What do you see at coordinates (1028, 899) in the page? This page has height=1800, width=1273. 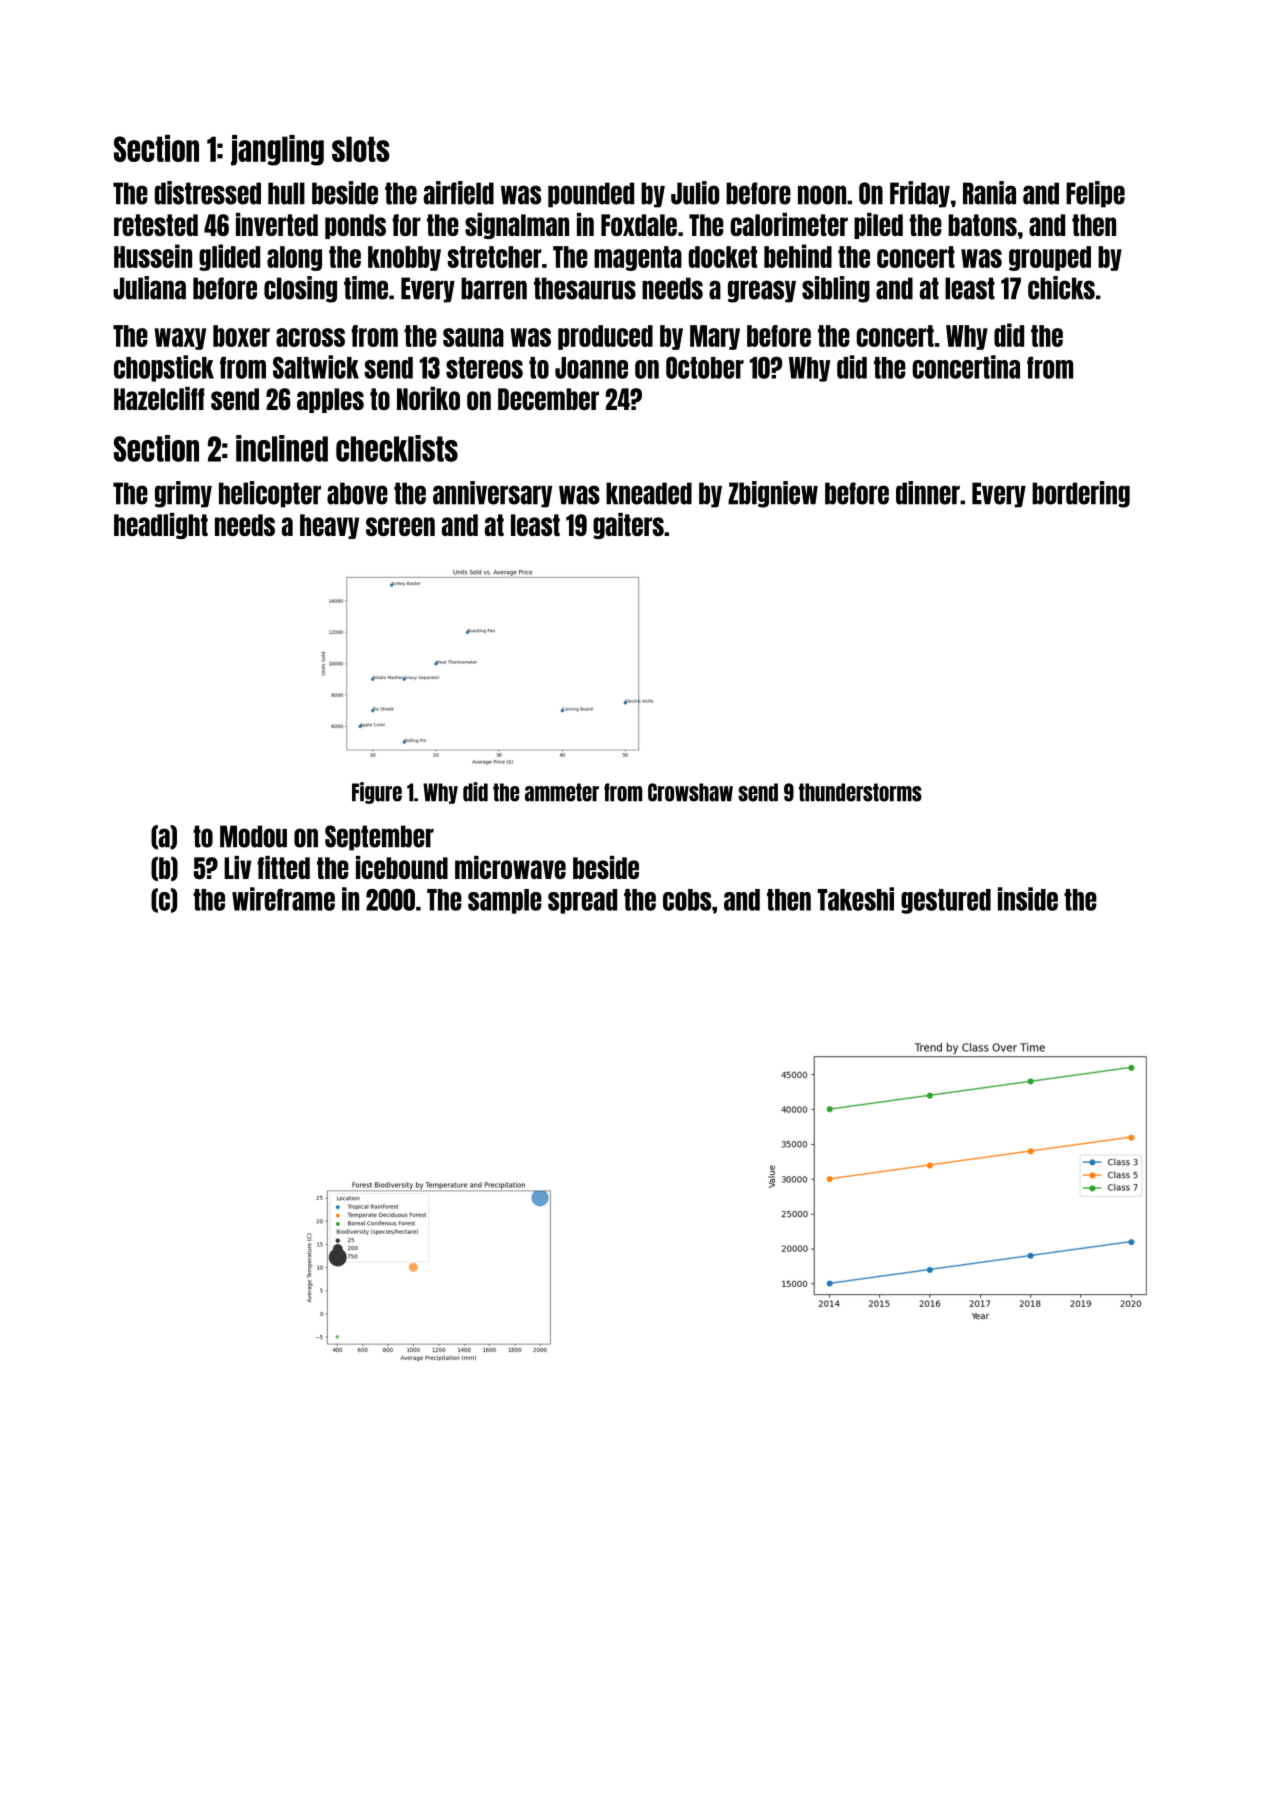 I see `inside` at bounding box center [1028, 899].
